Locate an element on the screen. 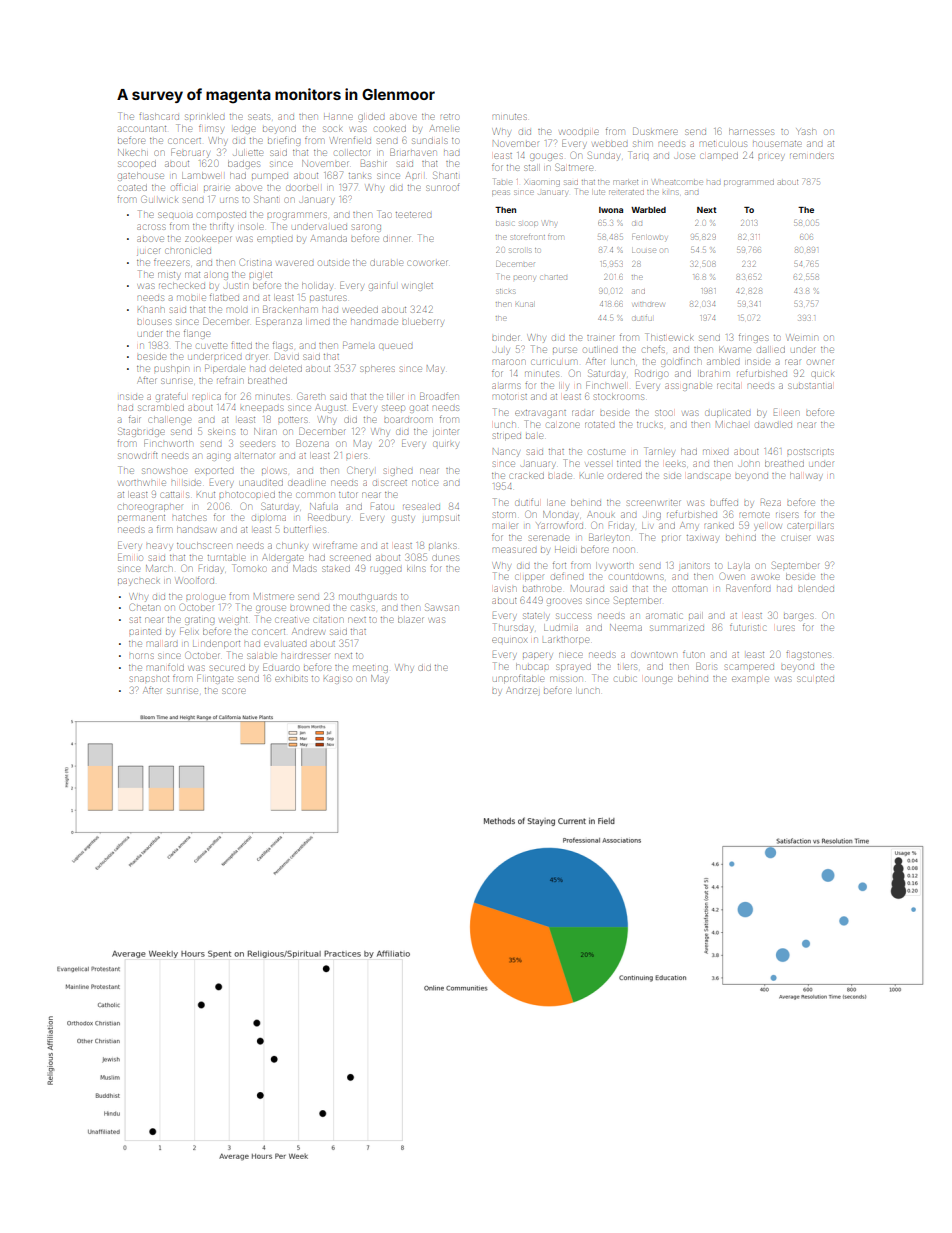 The width and height of the screenshot is (952, 1233). aging is located at coordinates (218, 457).
